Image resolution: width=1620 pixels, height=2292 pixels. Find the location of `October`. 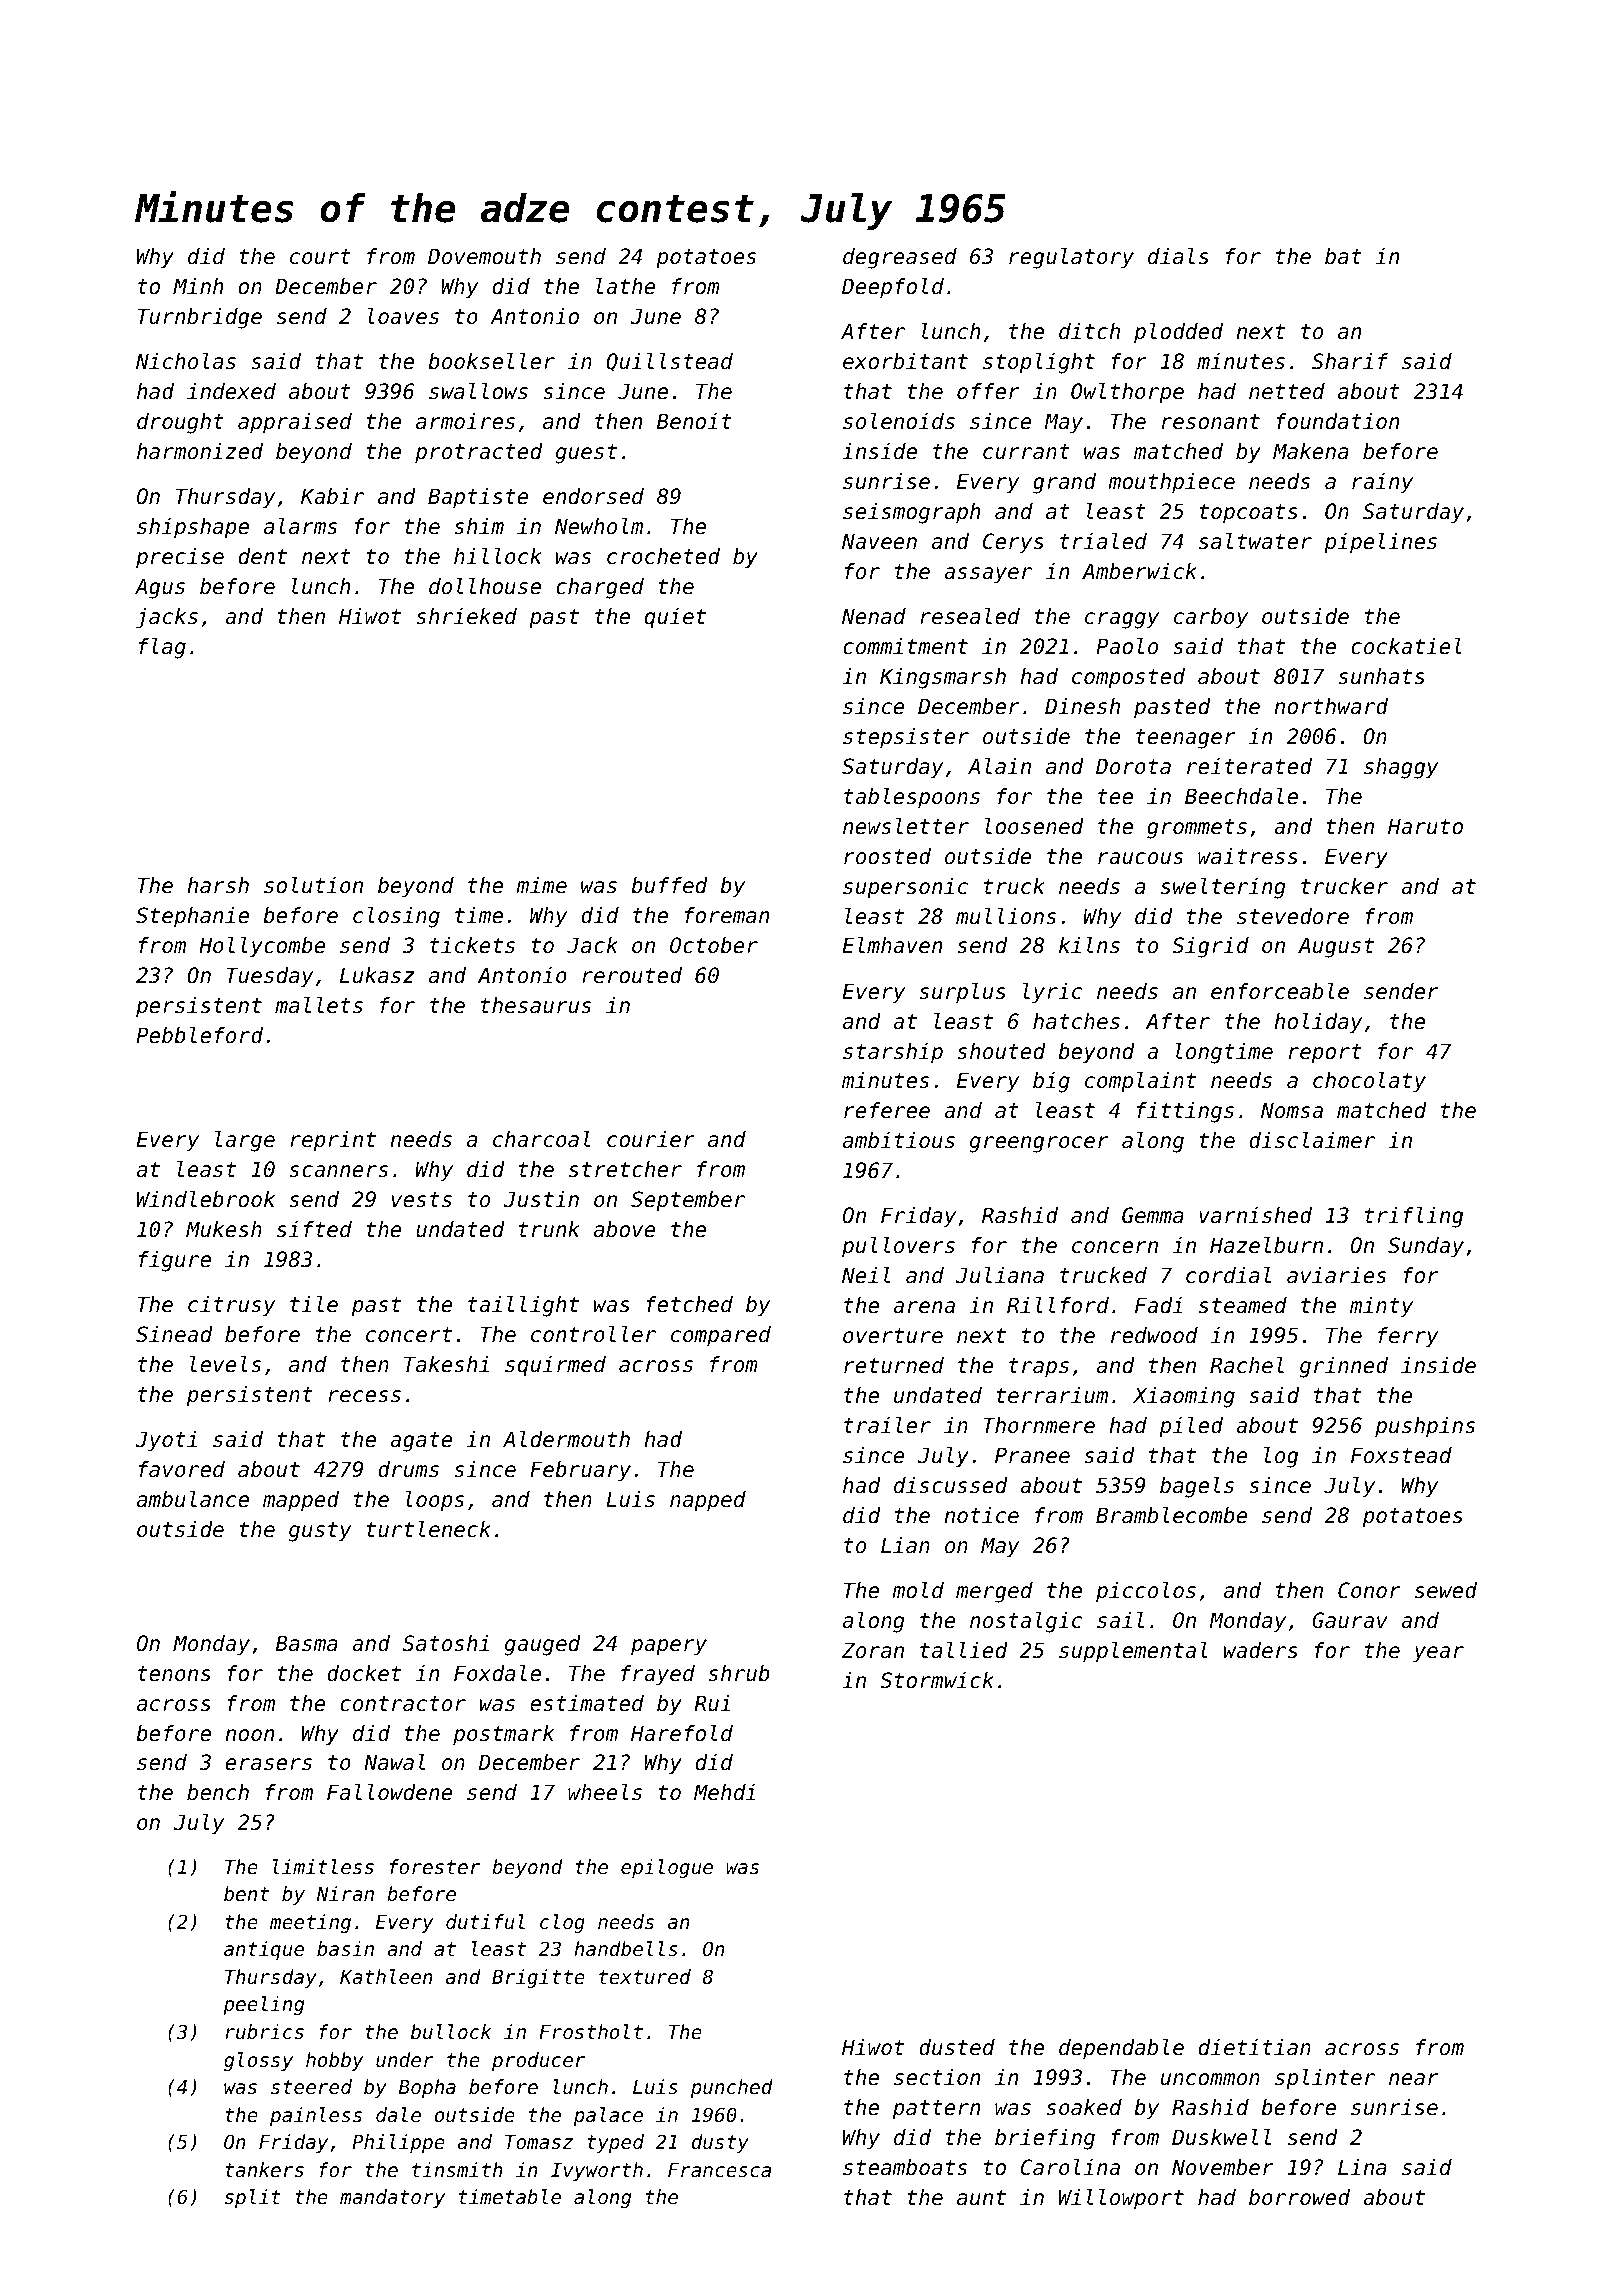

October is located at coordinates (714, 945).
